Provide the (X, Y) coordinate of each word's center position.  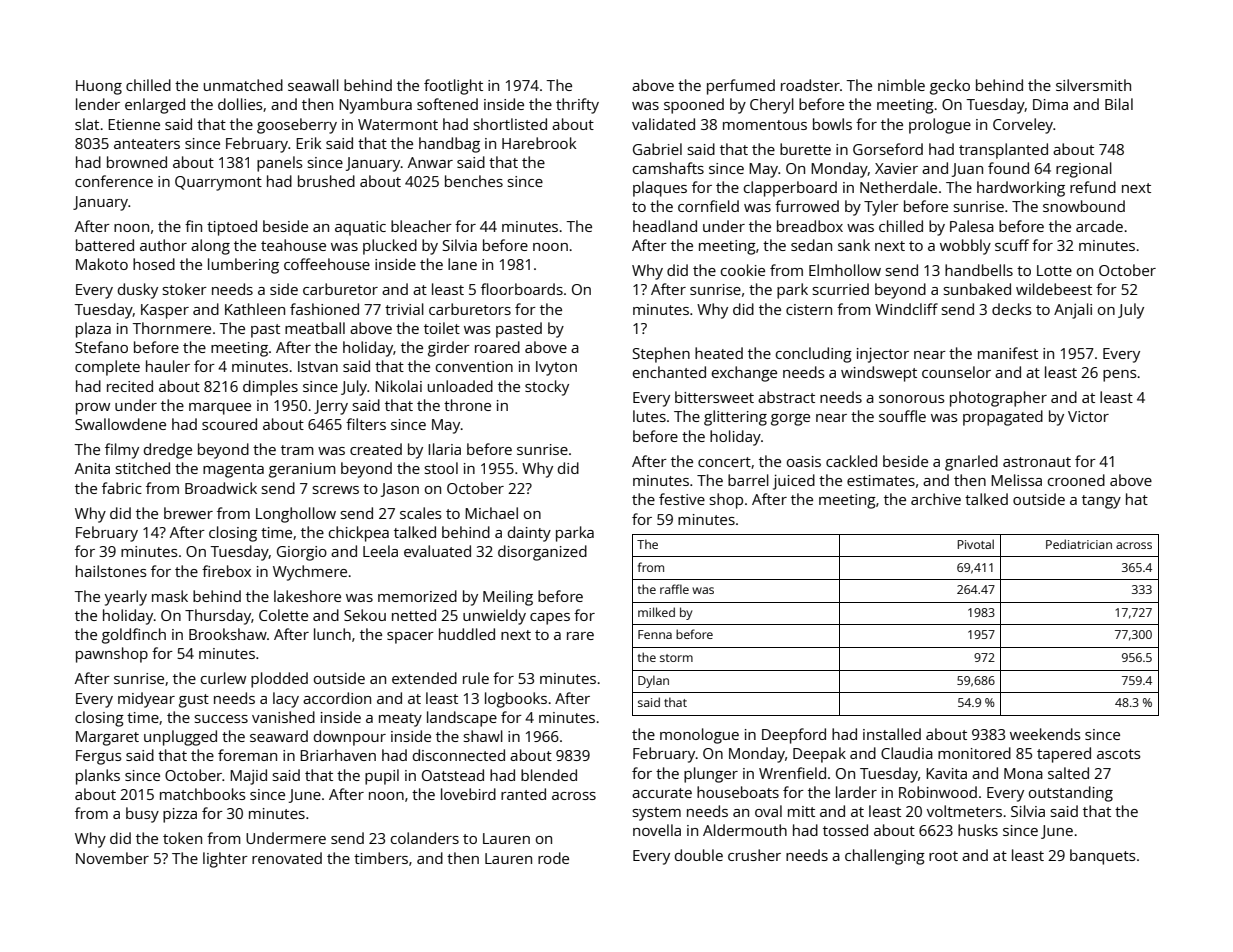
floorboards (522, 289)
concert (724, 462)
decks (1012, 309)
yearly (126, 598)
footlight (453, 87)
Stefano (101, 347)
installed (892, 734)
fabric (122, 488)
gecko (950, 87)
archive (936, 499)
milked (656, 612)
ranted (523, 794)
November (112, 858)
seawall (313, 85)
